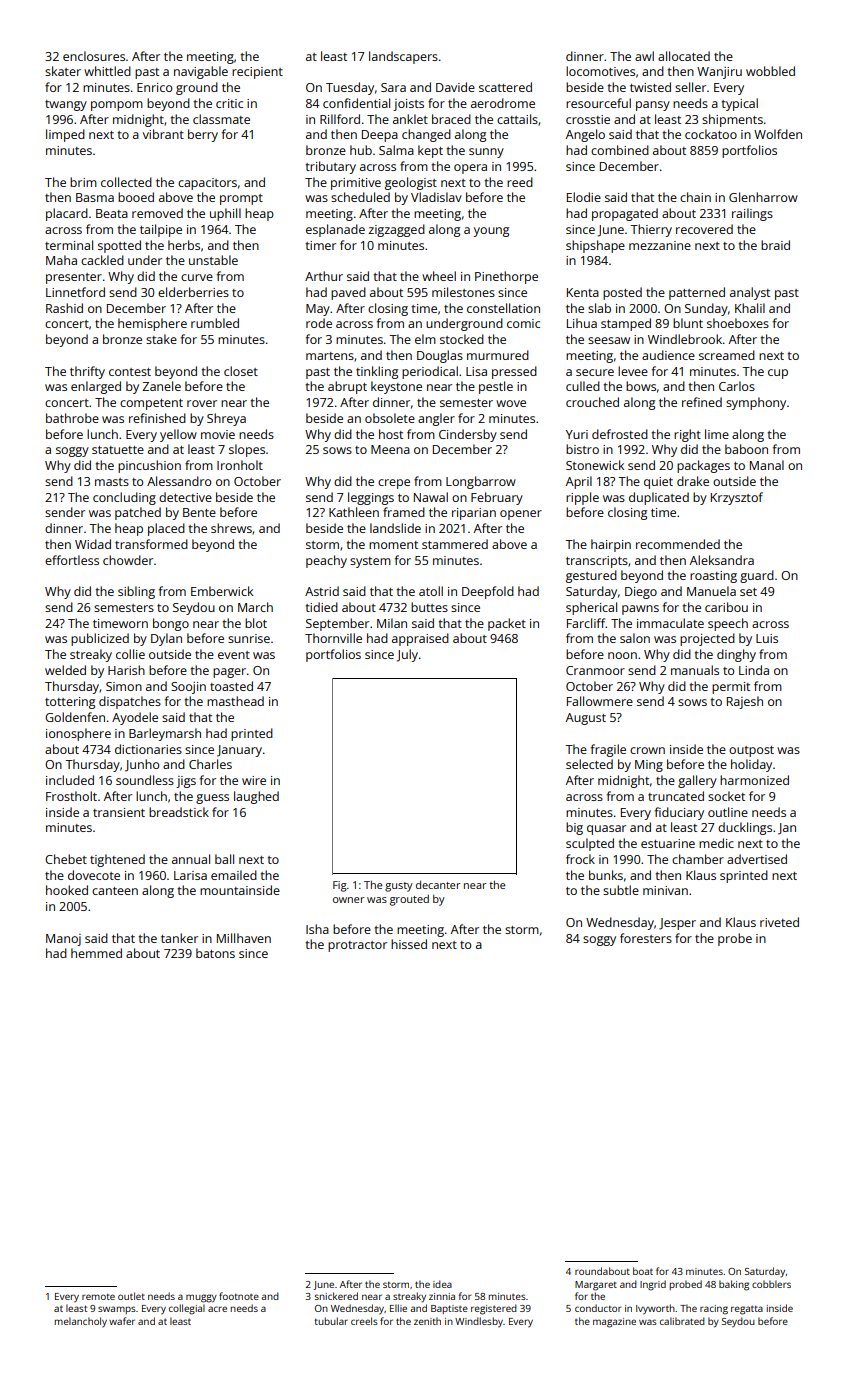 This screenshot has width=849, height=1400. I want to click on Wolfden, so click(778, 134).
